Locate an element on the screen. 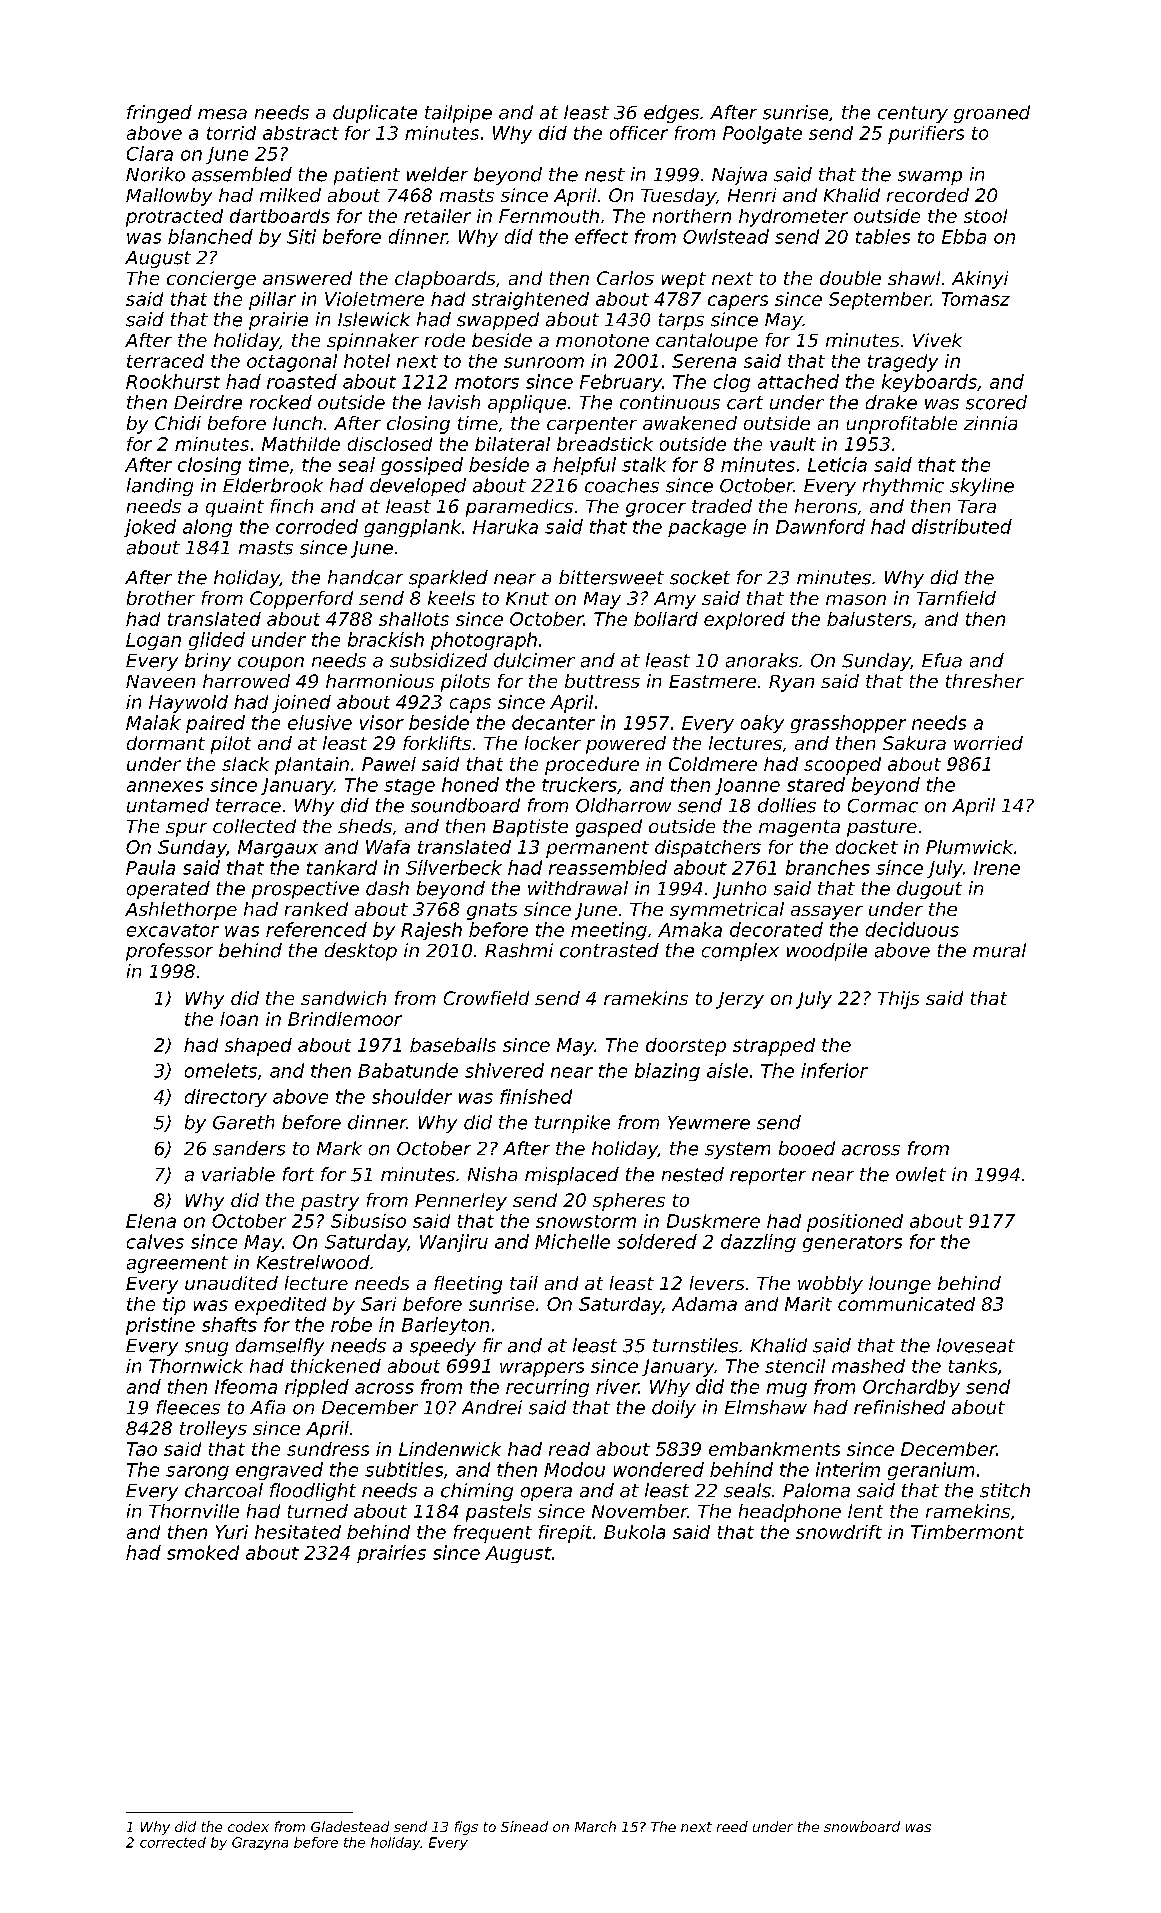 This screenshot has width=1161, height=1913. Irene is located at coordinates (997, 868).
